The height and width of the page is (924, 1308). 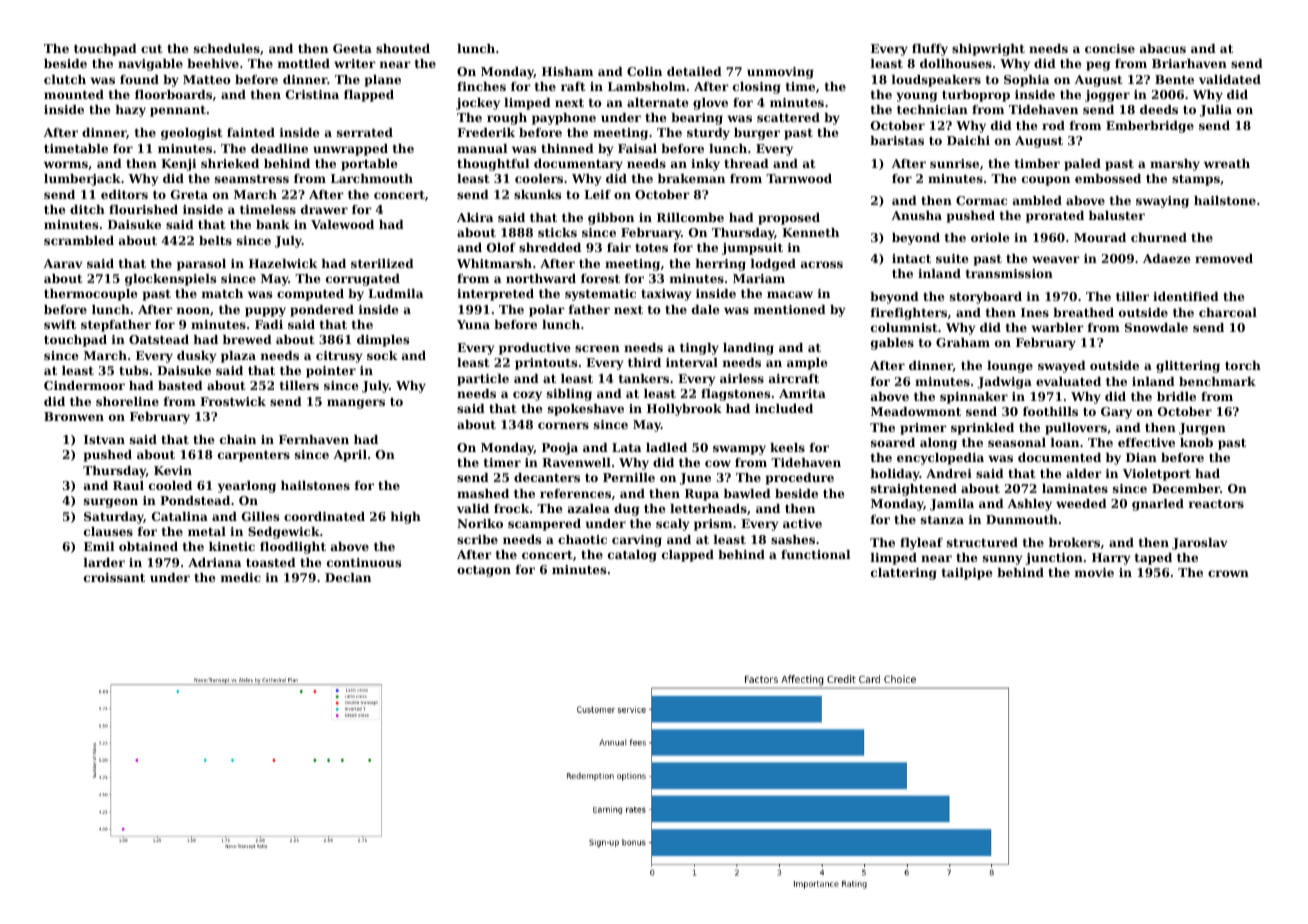 What do you see at coordinates (968, 140) in the page?
I see `Daichi` at bounding box center [968, 140].
